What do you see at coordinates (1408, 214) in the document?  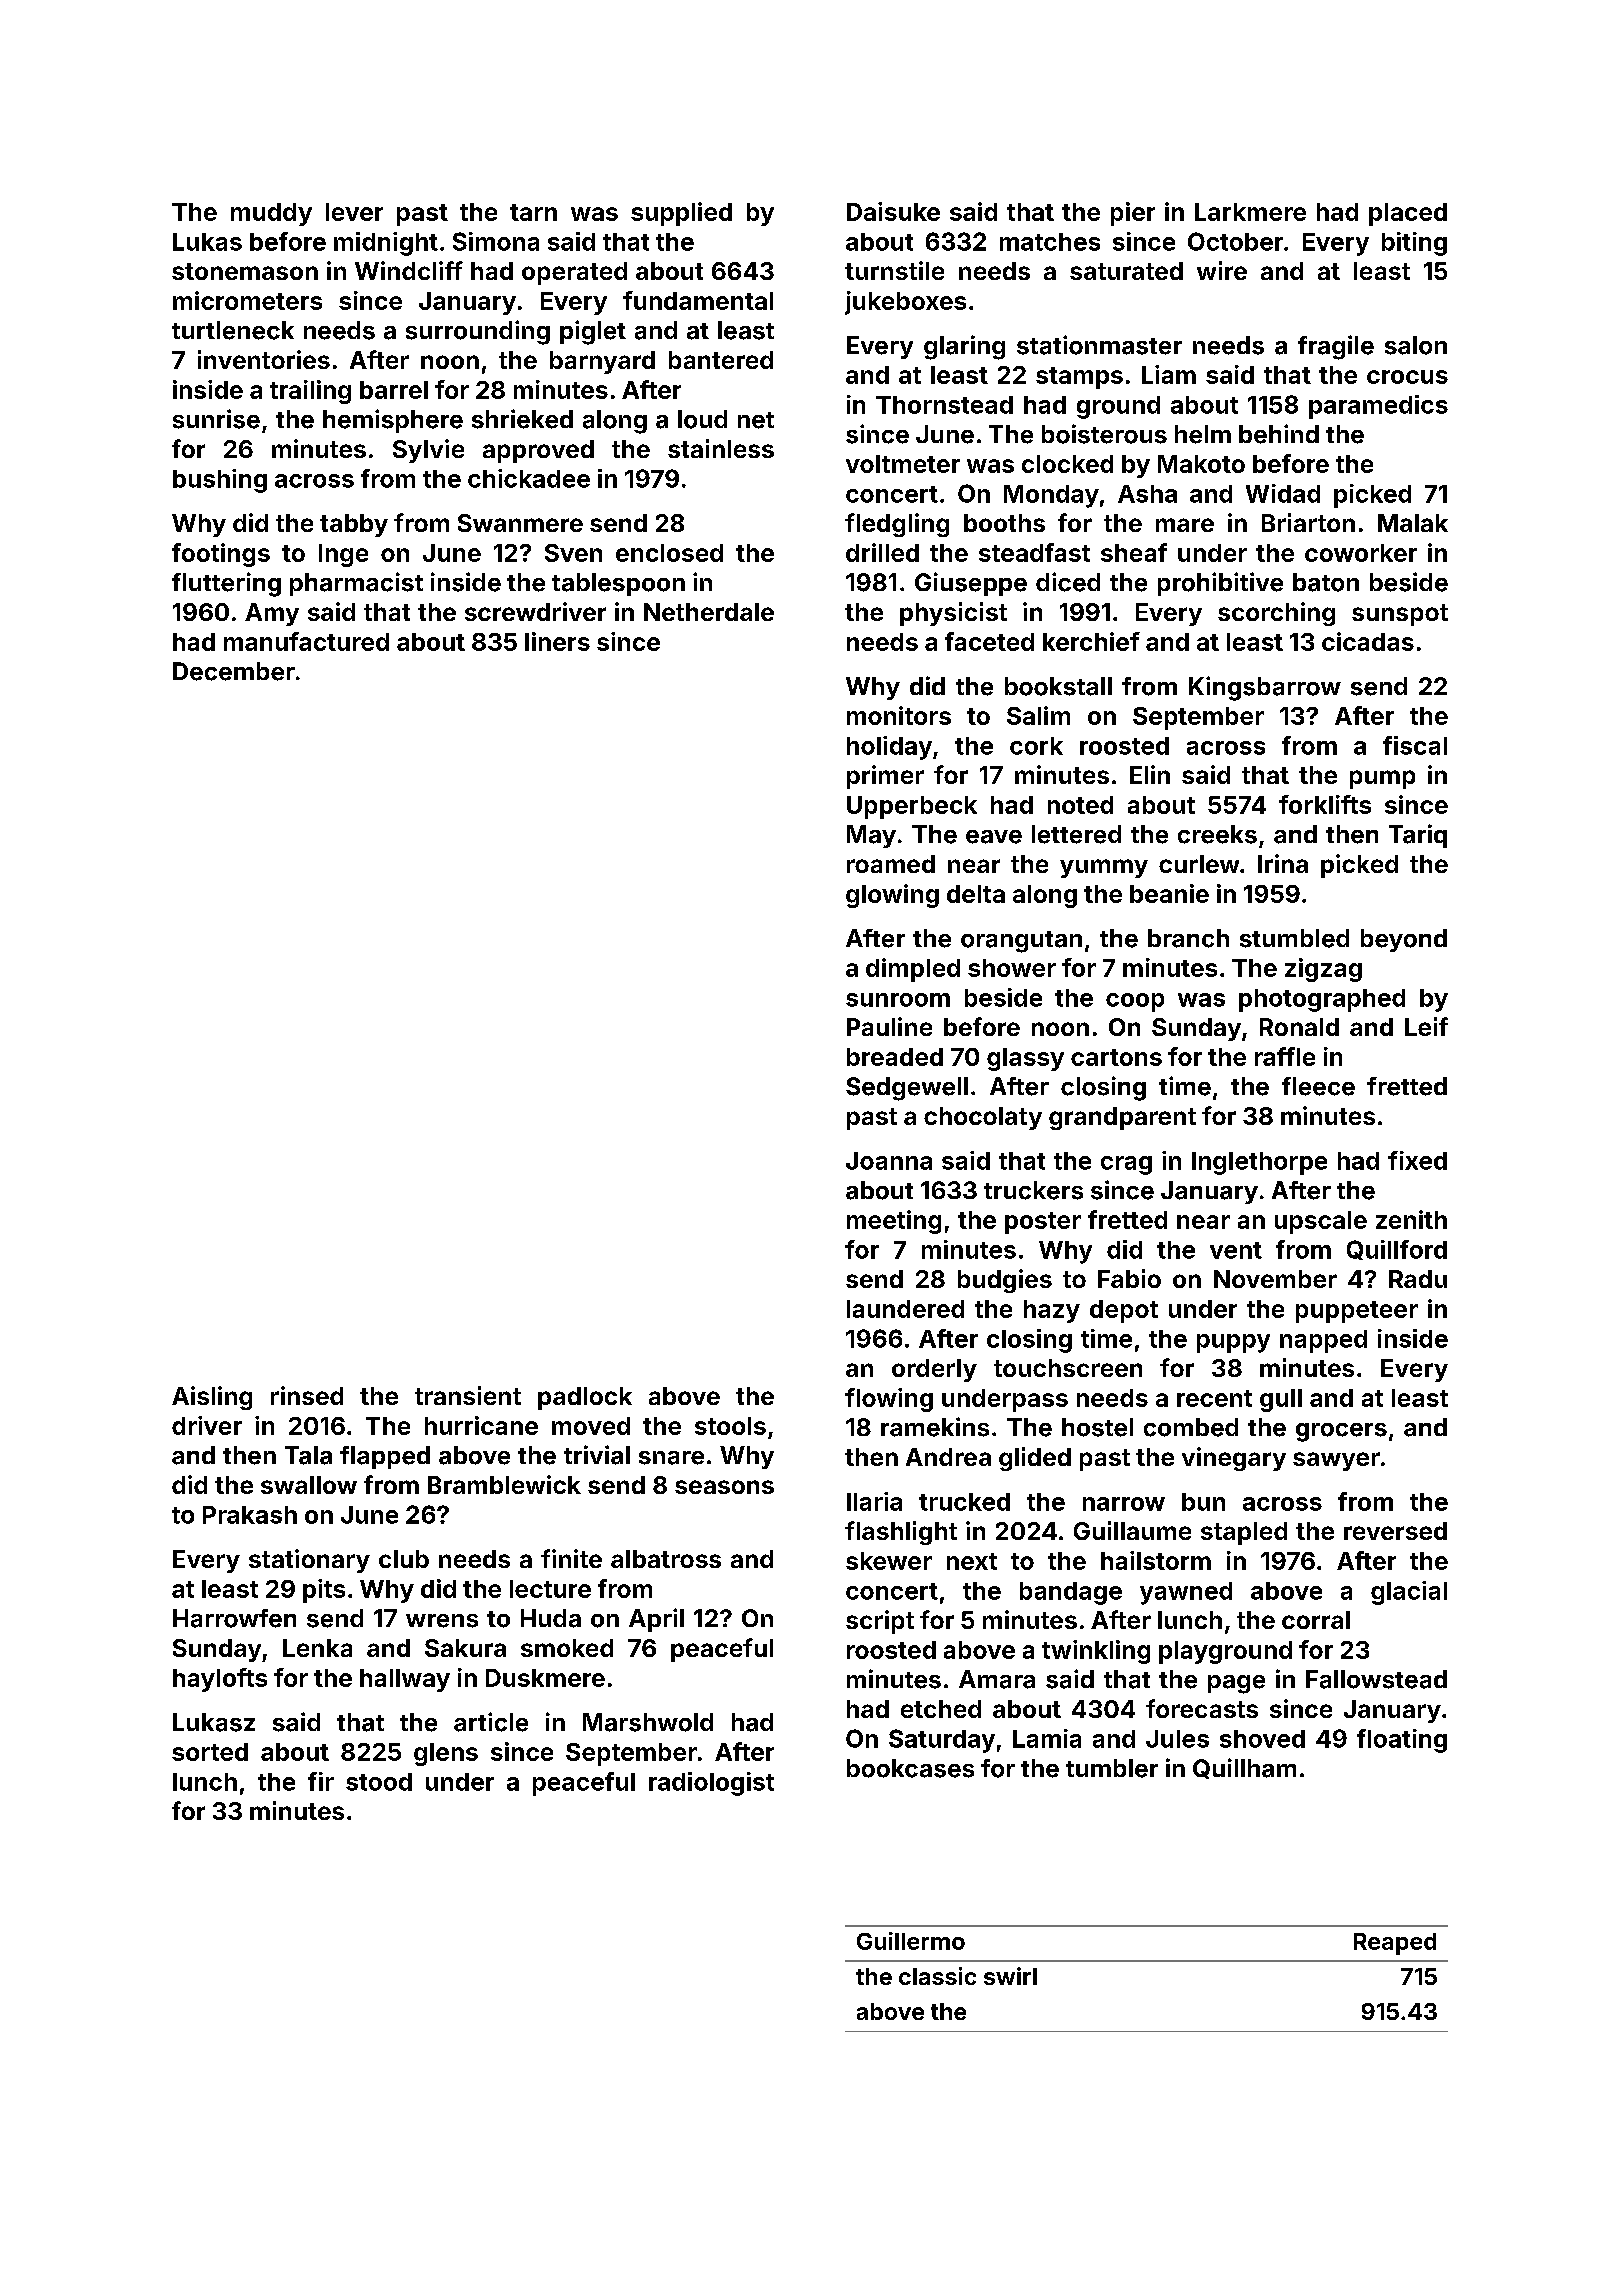 I see `placed` at bounding box center [1408, 214].
